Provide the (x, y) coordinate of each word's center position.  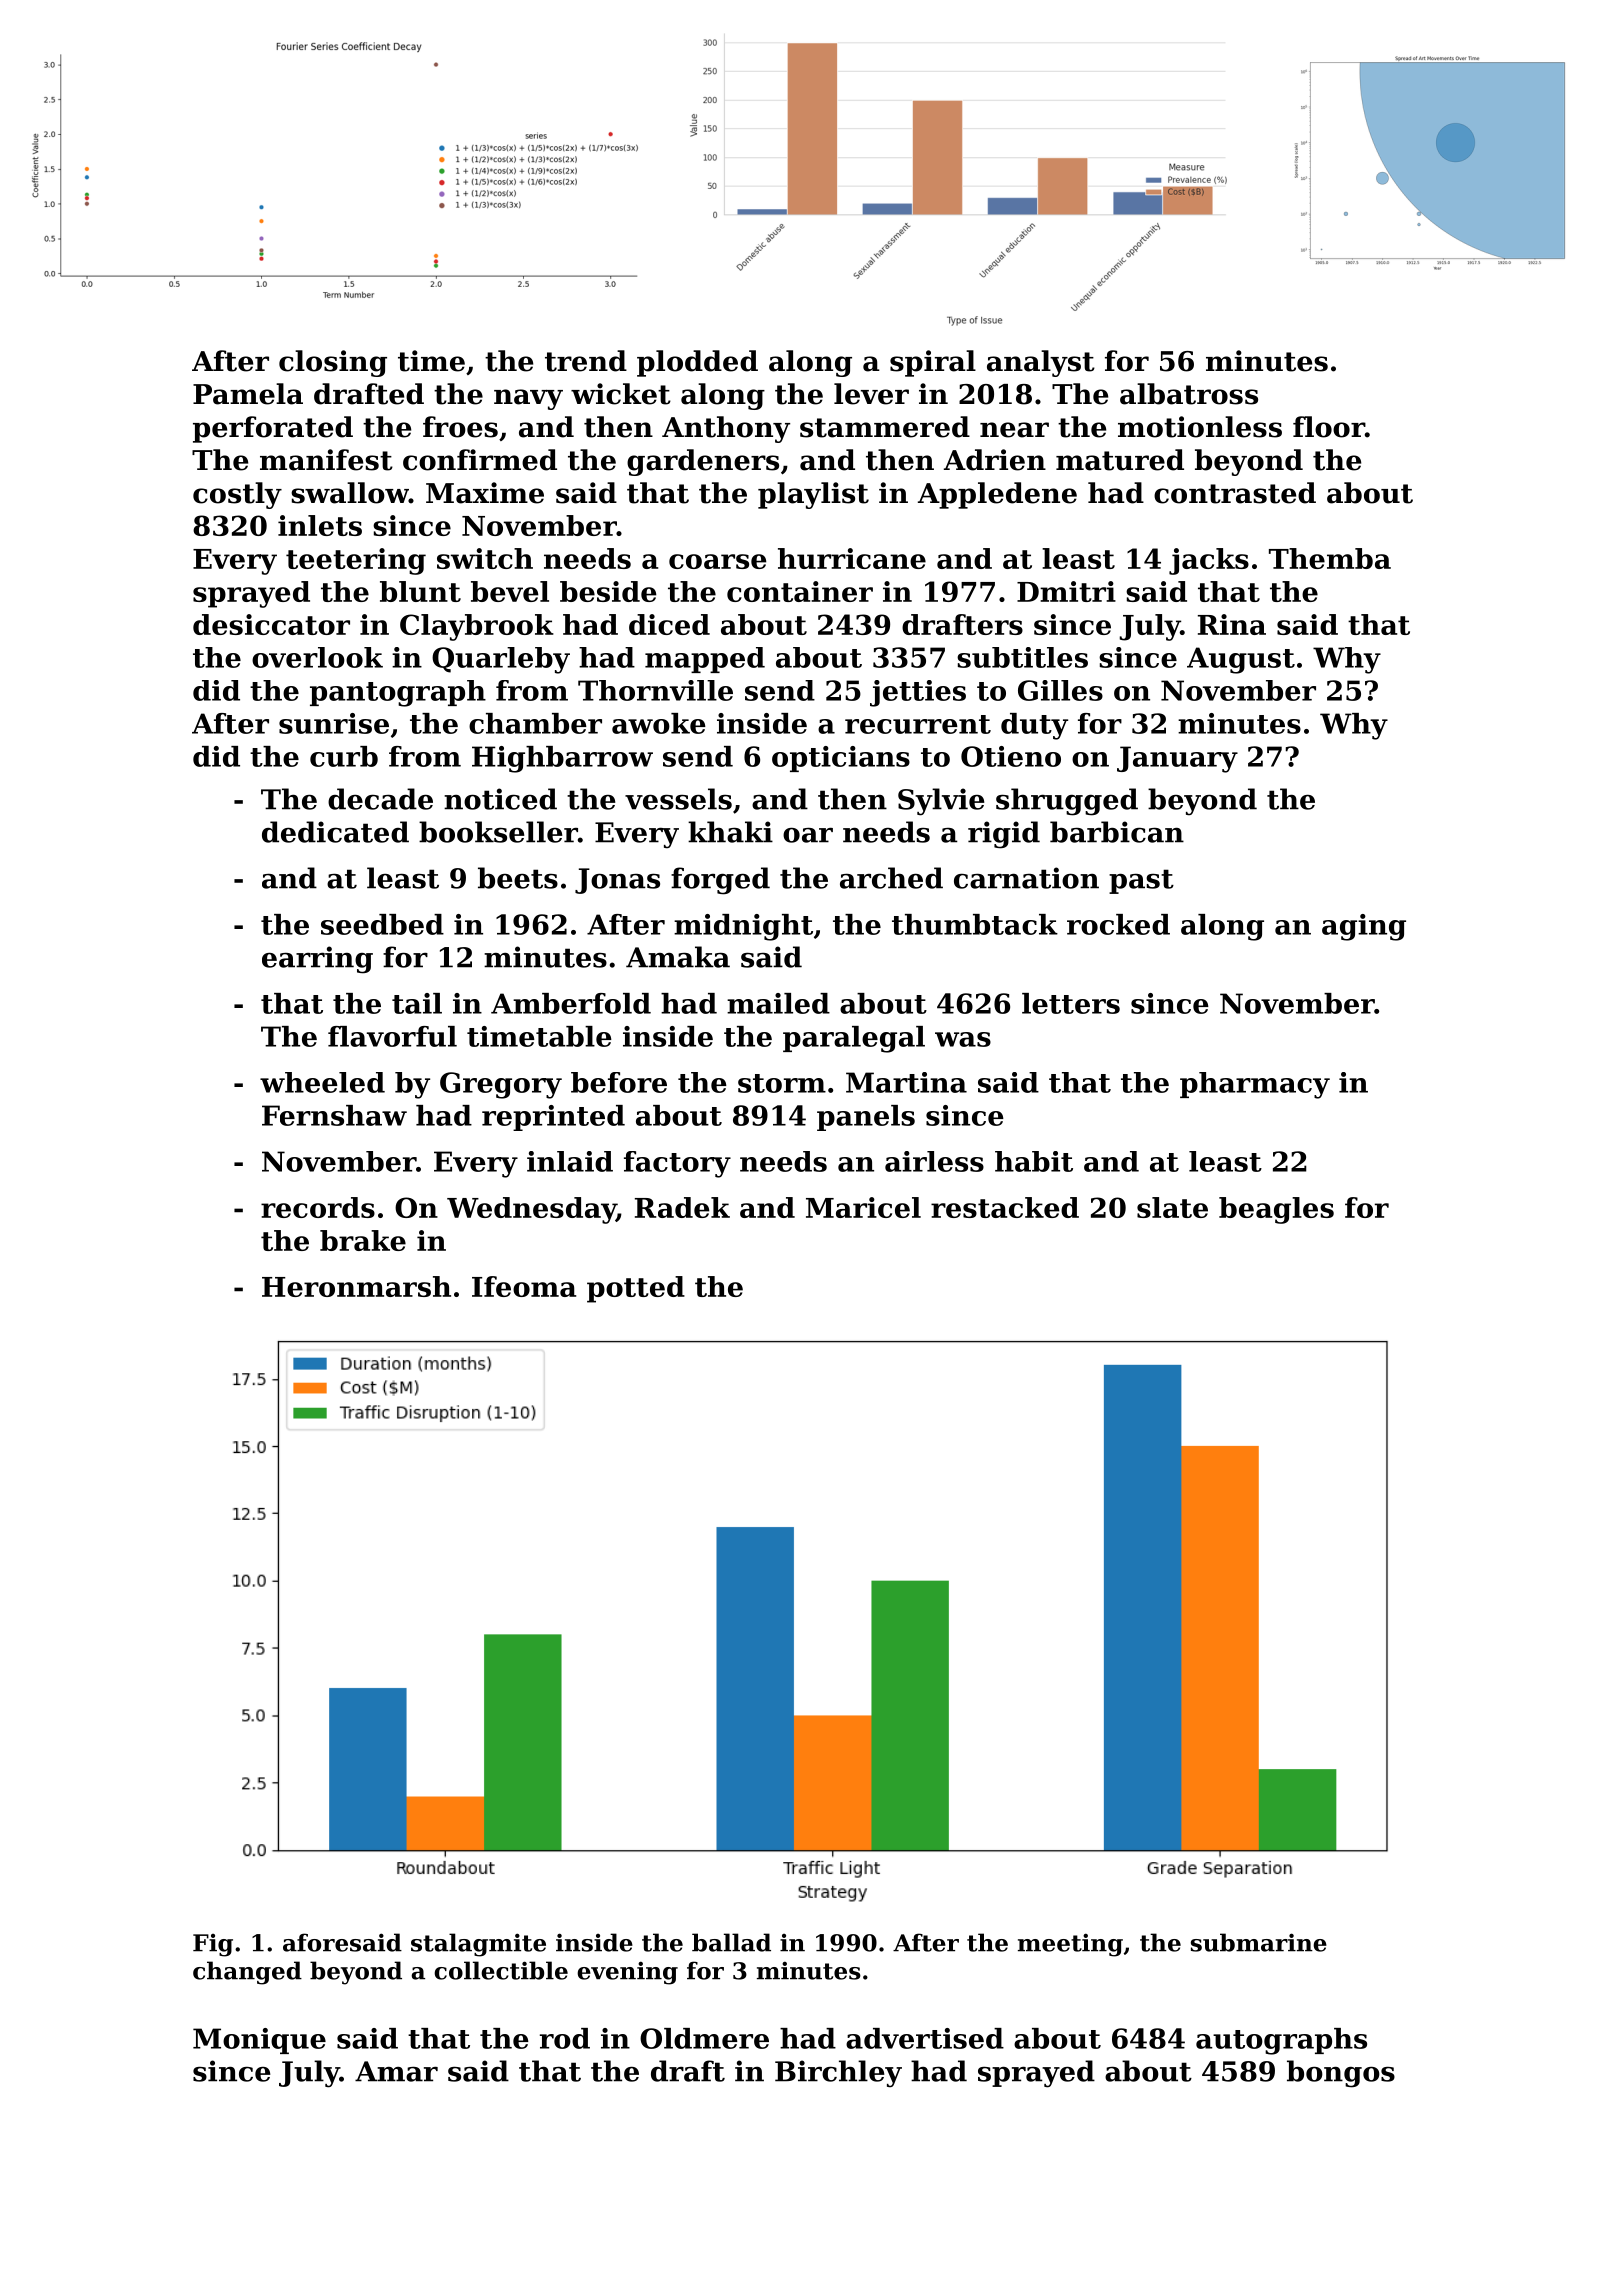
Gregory (501, 1085)
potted (636, 1289)
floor (1329, 427)
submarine (1259, 1942)
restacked (1005, 1207)
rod (565, 2038)
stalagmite (478, 1945)
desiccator (271, 624)
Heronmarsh (356, 1286)
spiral (933, 363)
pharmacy (1255, 1085)
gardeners (703, 462)
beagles (1276, 1210)
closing (333, 363)
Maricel (863, 1207)
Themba (1330, 558)
